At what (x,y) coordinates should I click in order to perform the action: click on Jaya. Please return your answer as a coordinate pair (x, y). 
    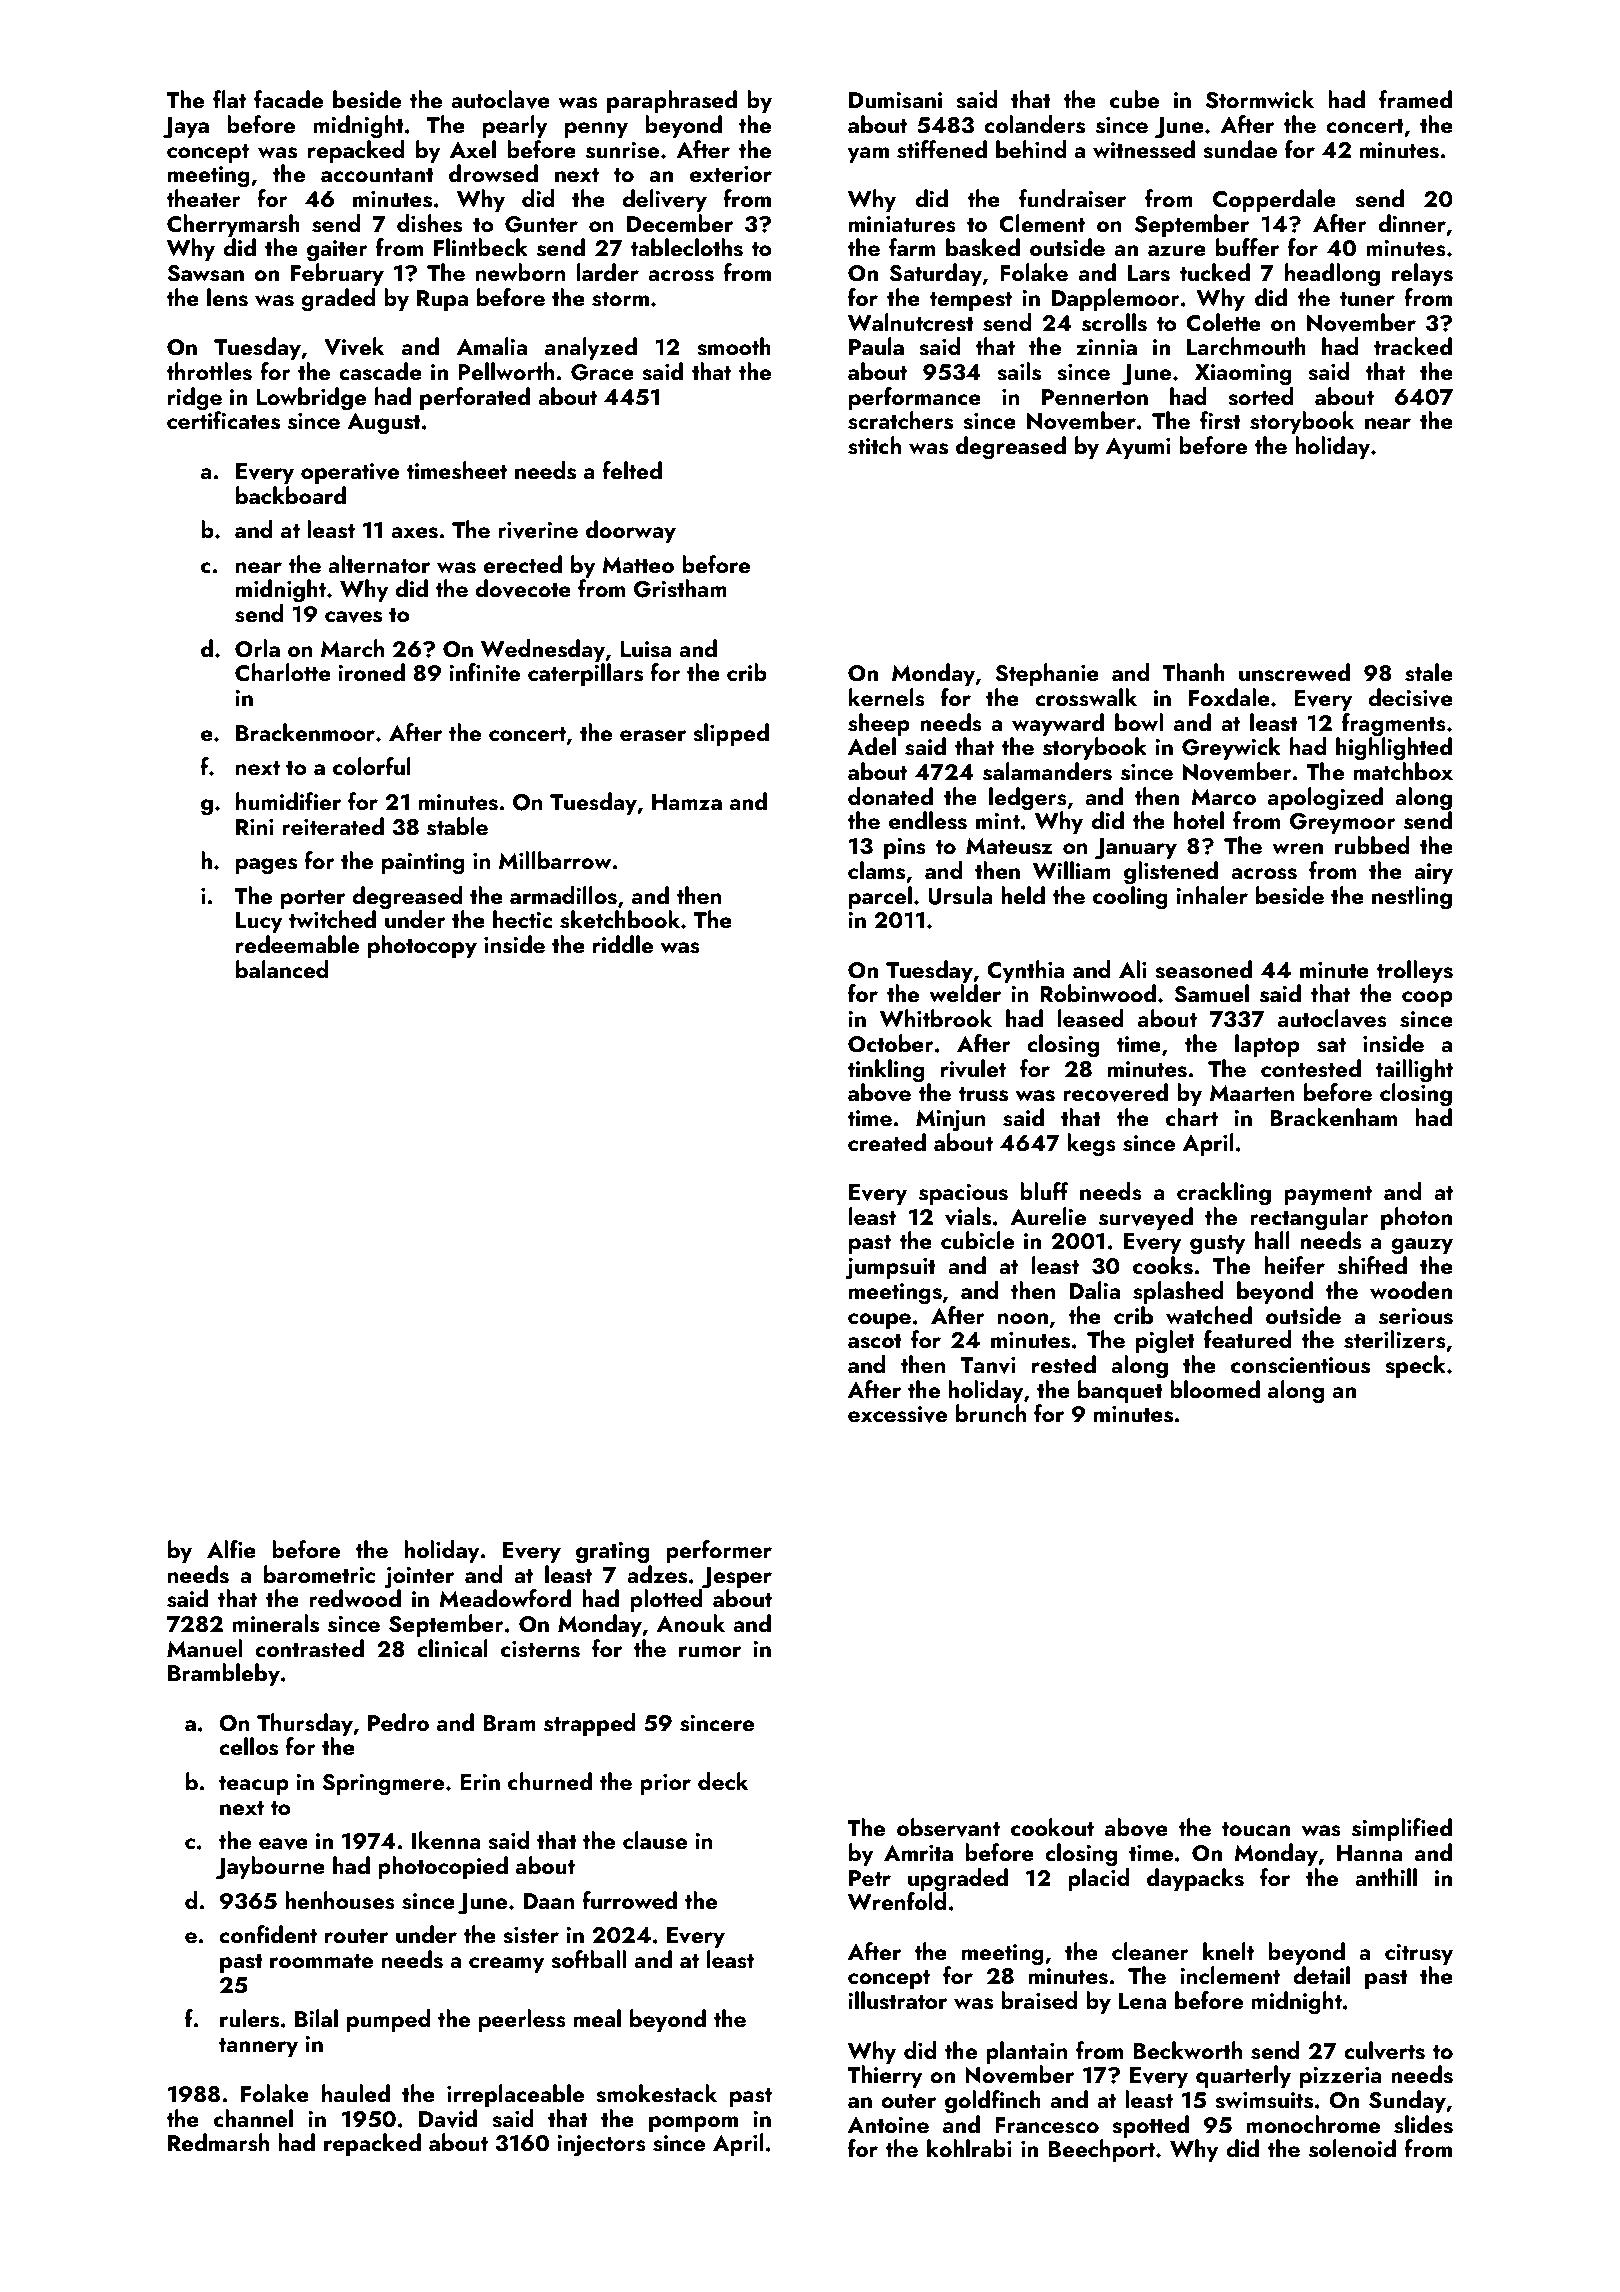
    Looking at the image, I should click on (186, 128).
